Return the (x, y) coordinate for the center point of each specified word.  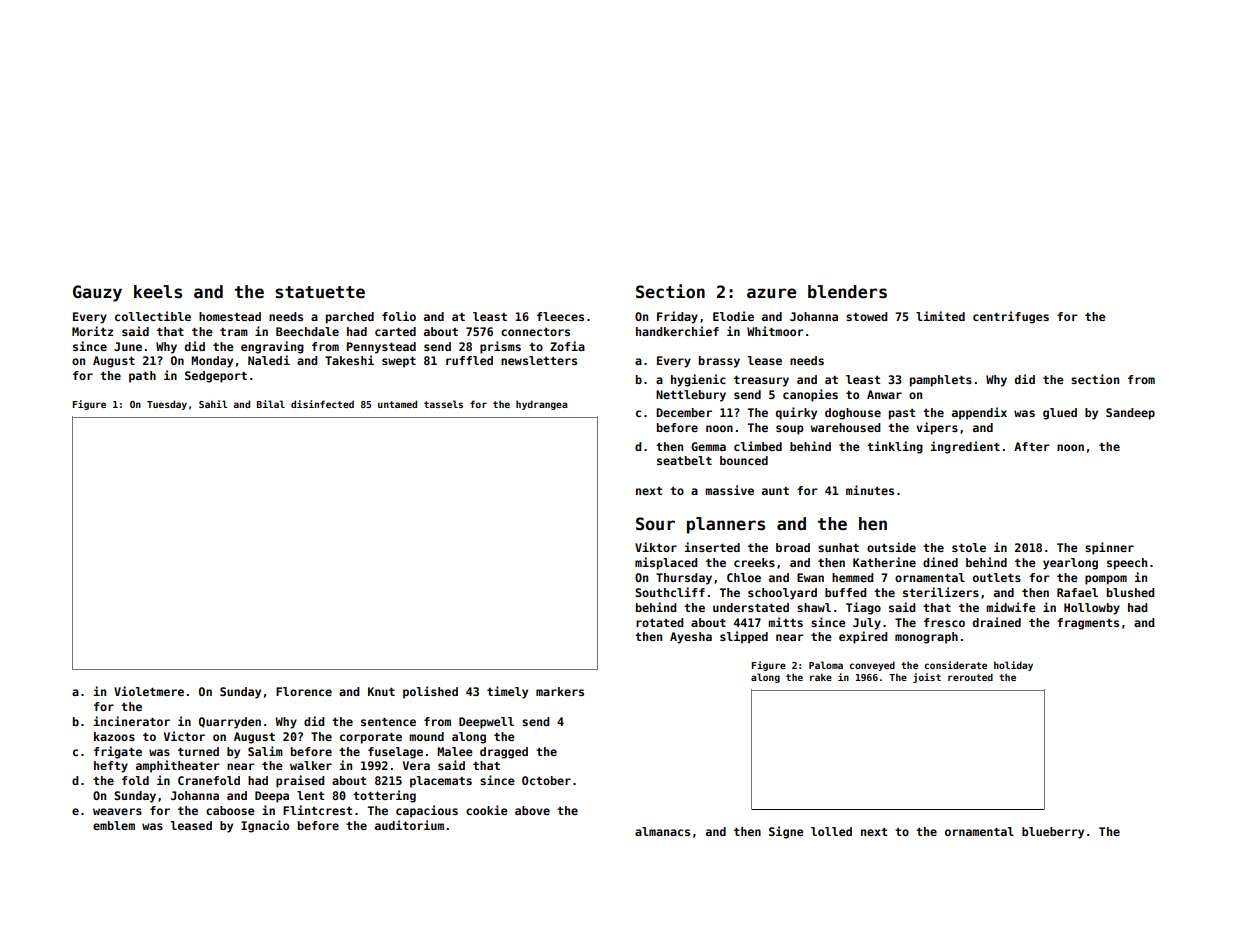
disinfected (322, 404)
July (867, 624)
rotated (660, 622)
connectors (535, 332)
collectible (153, 316)
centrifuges (1011, 317)
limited (940, 316)
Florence (304, 691)
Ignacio (265, 826)
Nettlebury (691, 396)
